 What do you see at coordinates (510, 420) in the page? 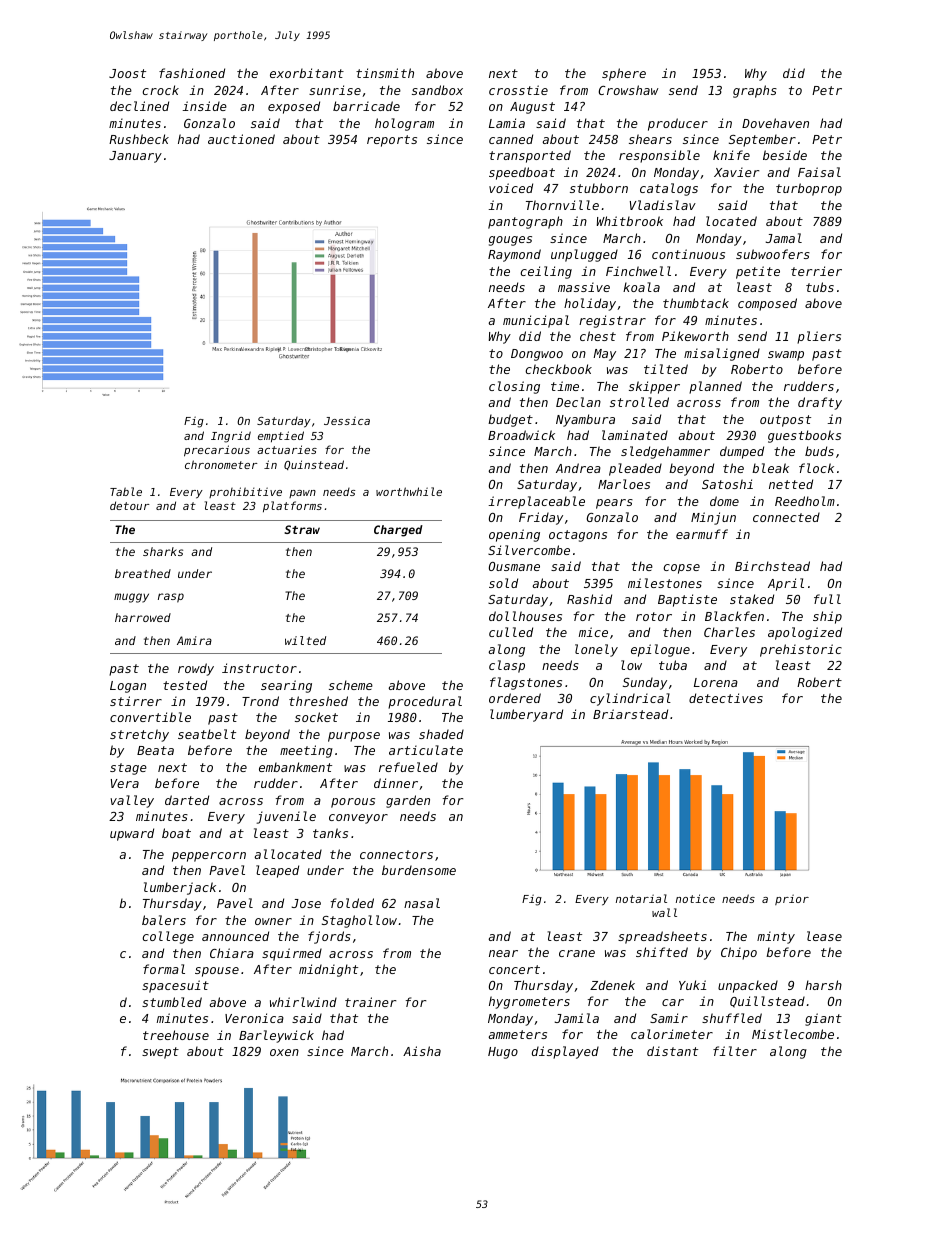
I see `budget` at bounding box center [510, 420].
